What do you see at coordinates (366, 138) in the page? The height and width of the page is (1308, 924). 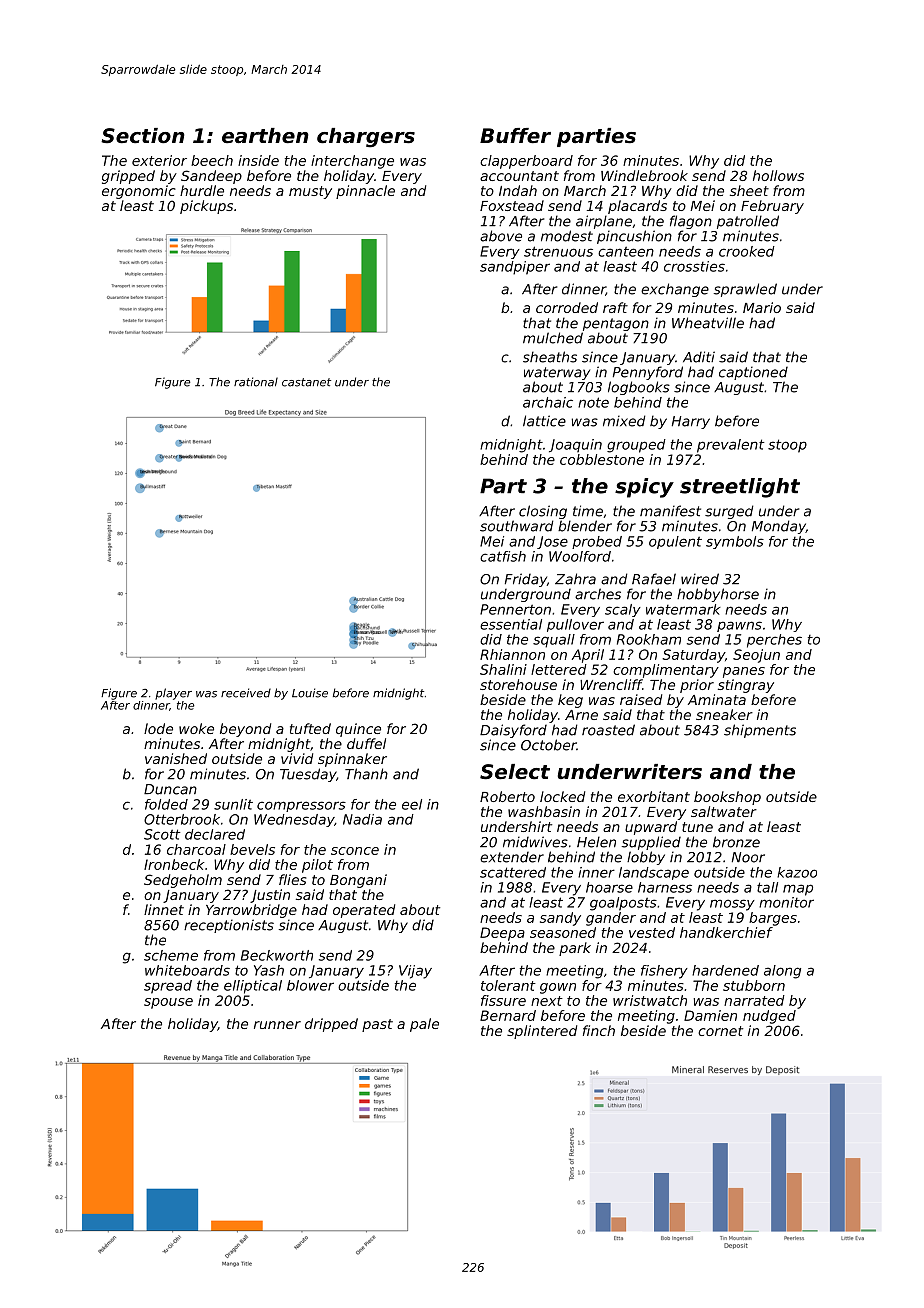 I see `chargers` at bounding box center [366, 138].
